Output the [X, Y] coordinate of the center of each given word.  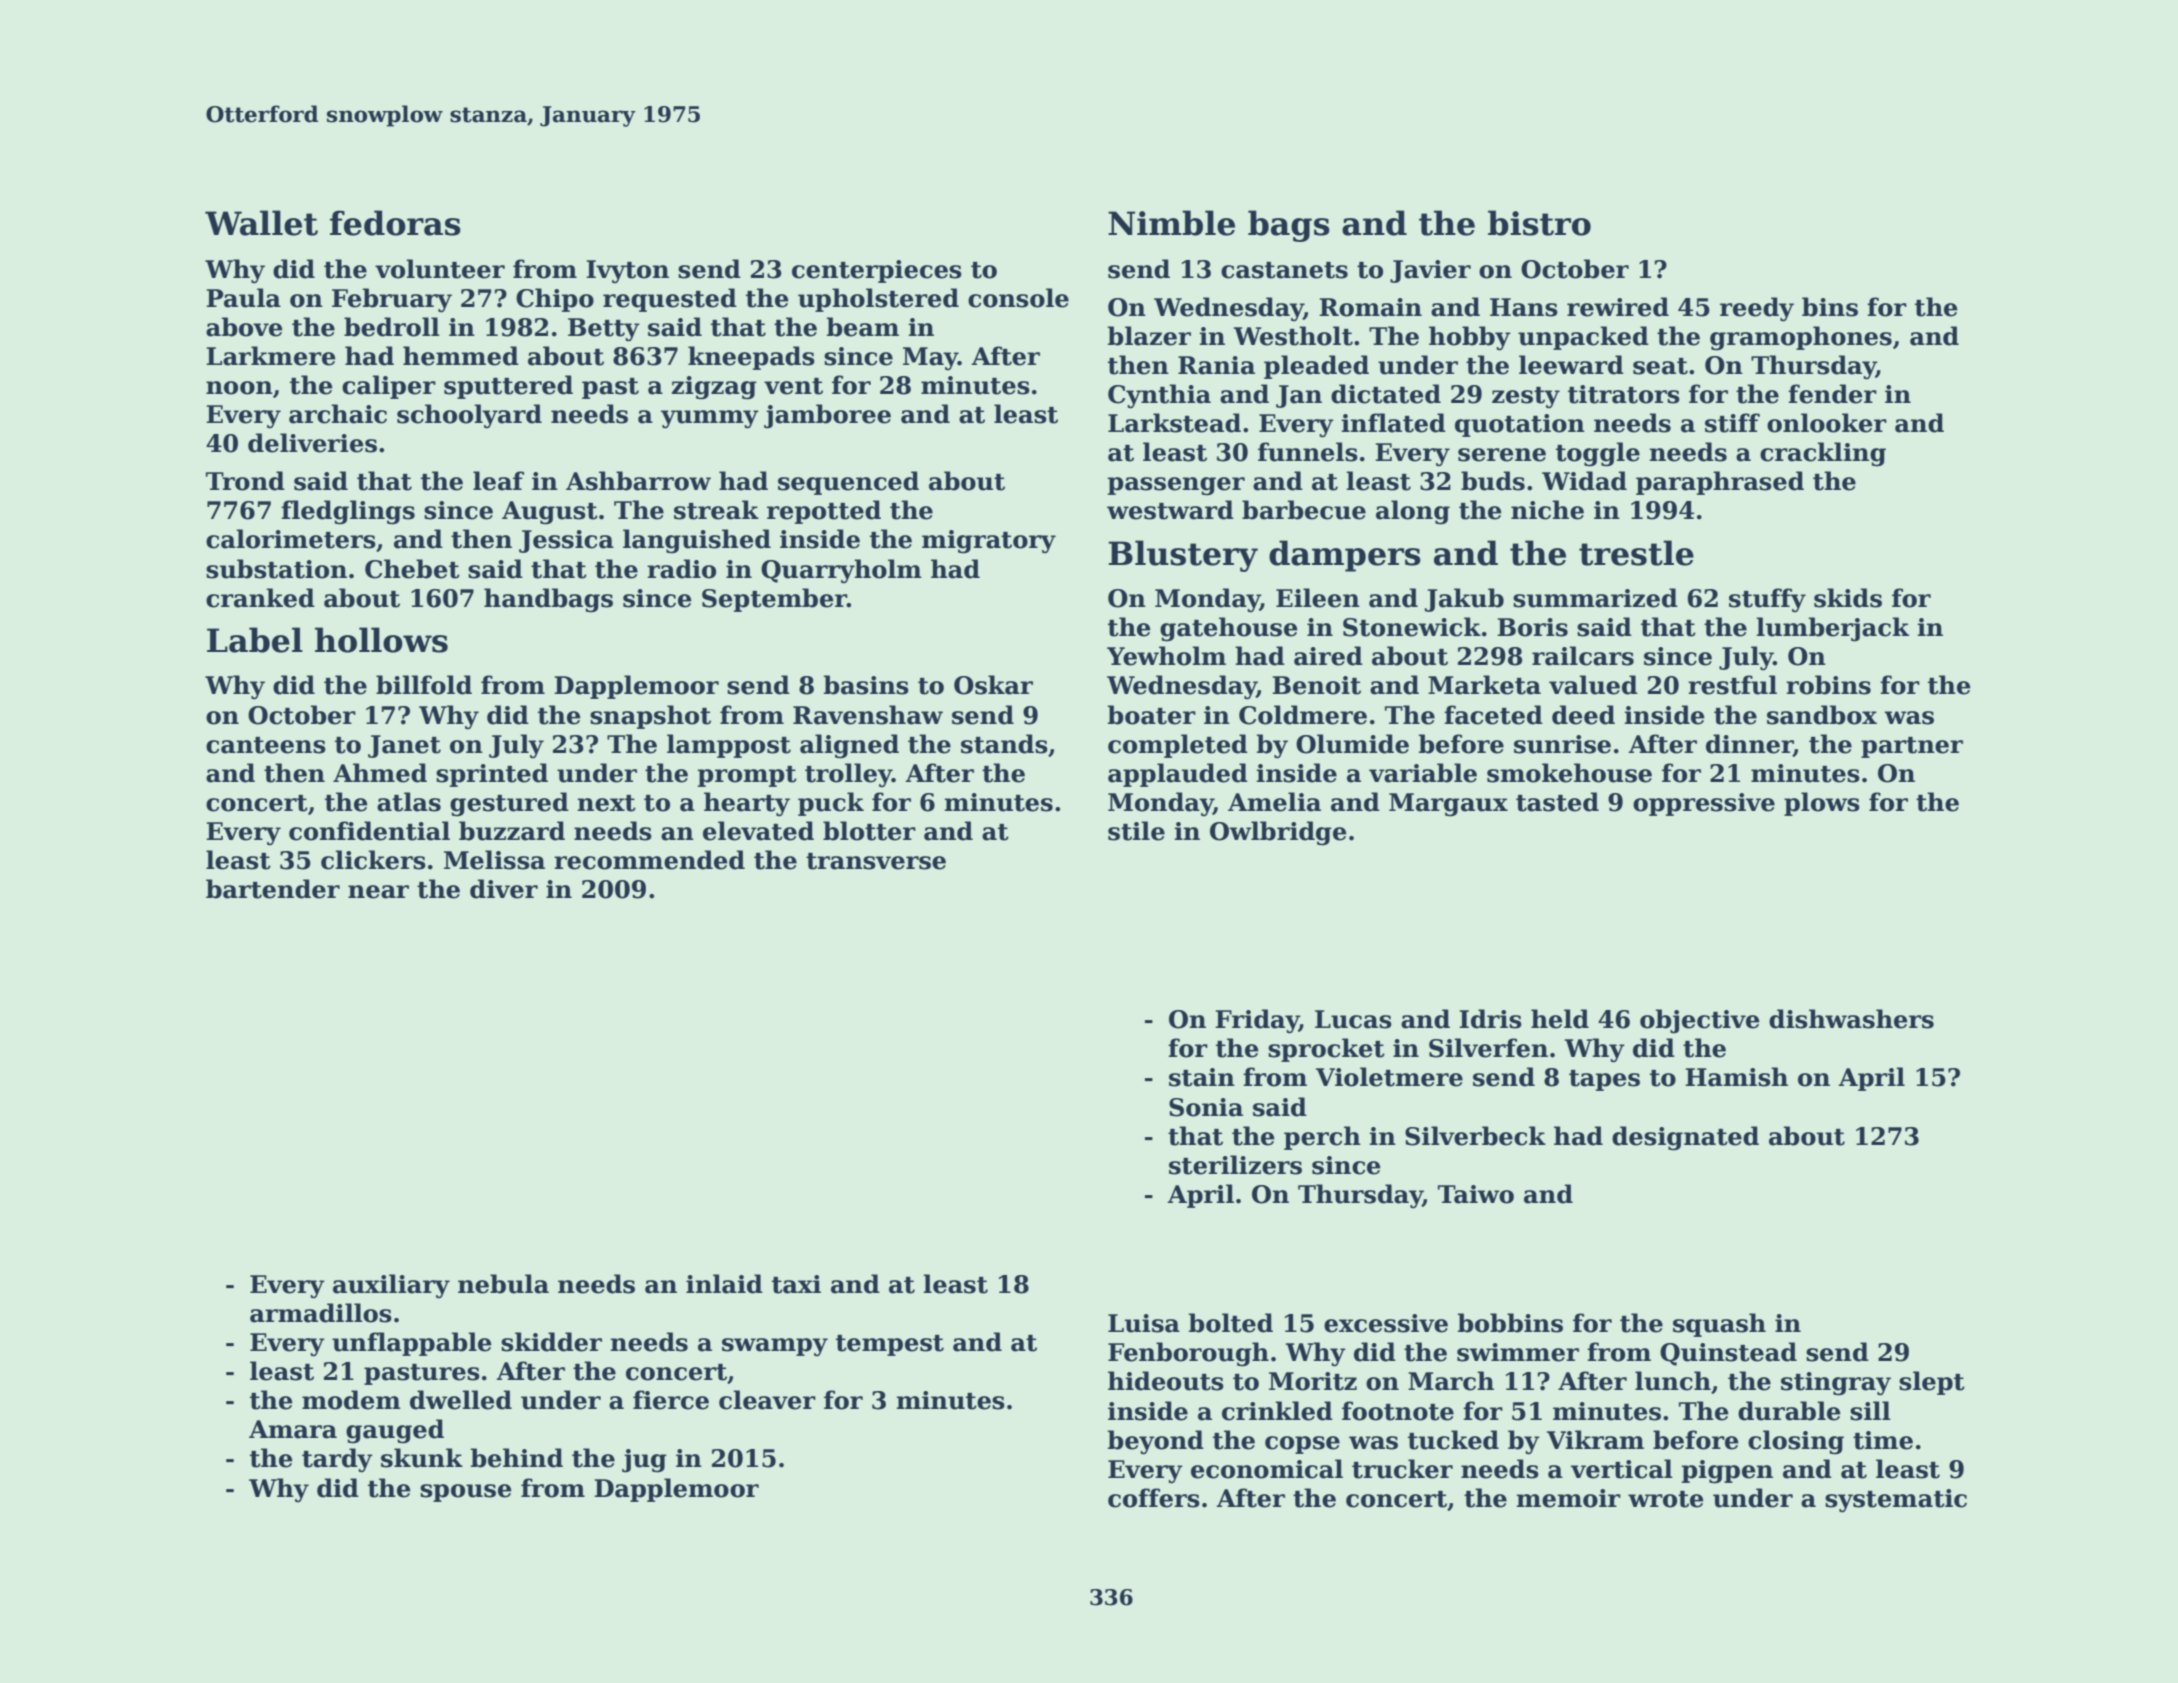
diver [504, 889]
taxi [796, 1284]
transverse [876, 861]
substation [276, 569]
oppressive [1704, 804]
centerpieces [877, 271]
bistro [1539, 223]
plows [1822, 804]
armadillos [321, 1313]
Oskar [993, 685]
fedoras [395, 223]
